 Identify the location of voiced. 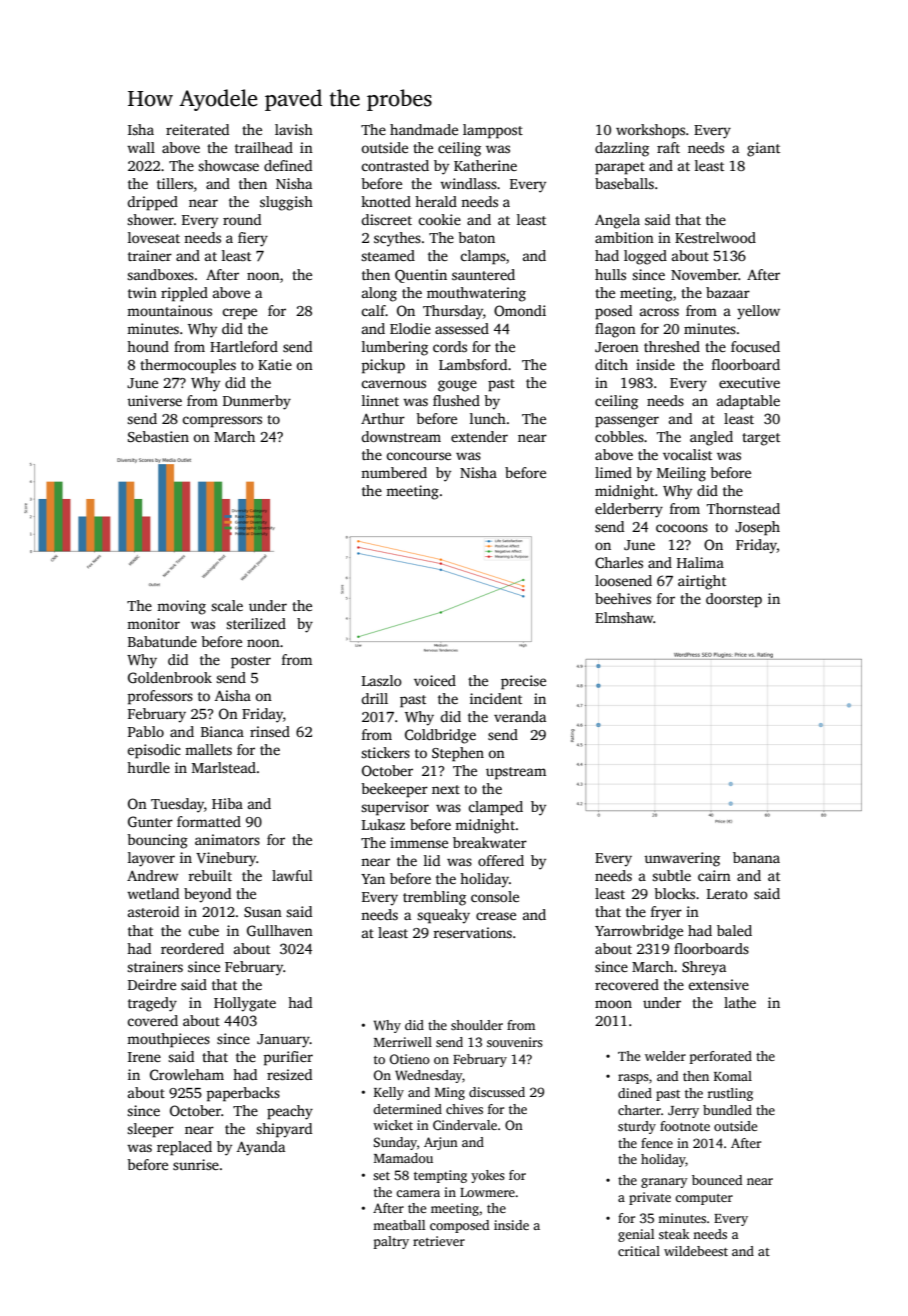
(435, 680).
